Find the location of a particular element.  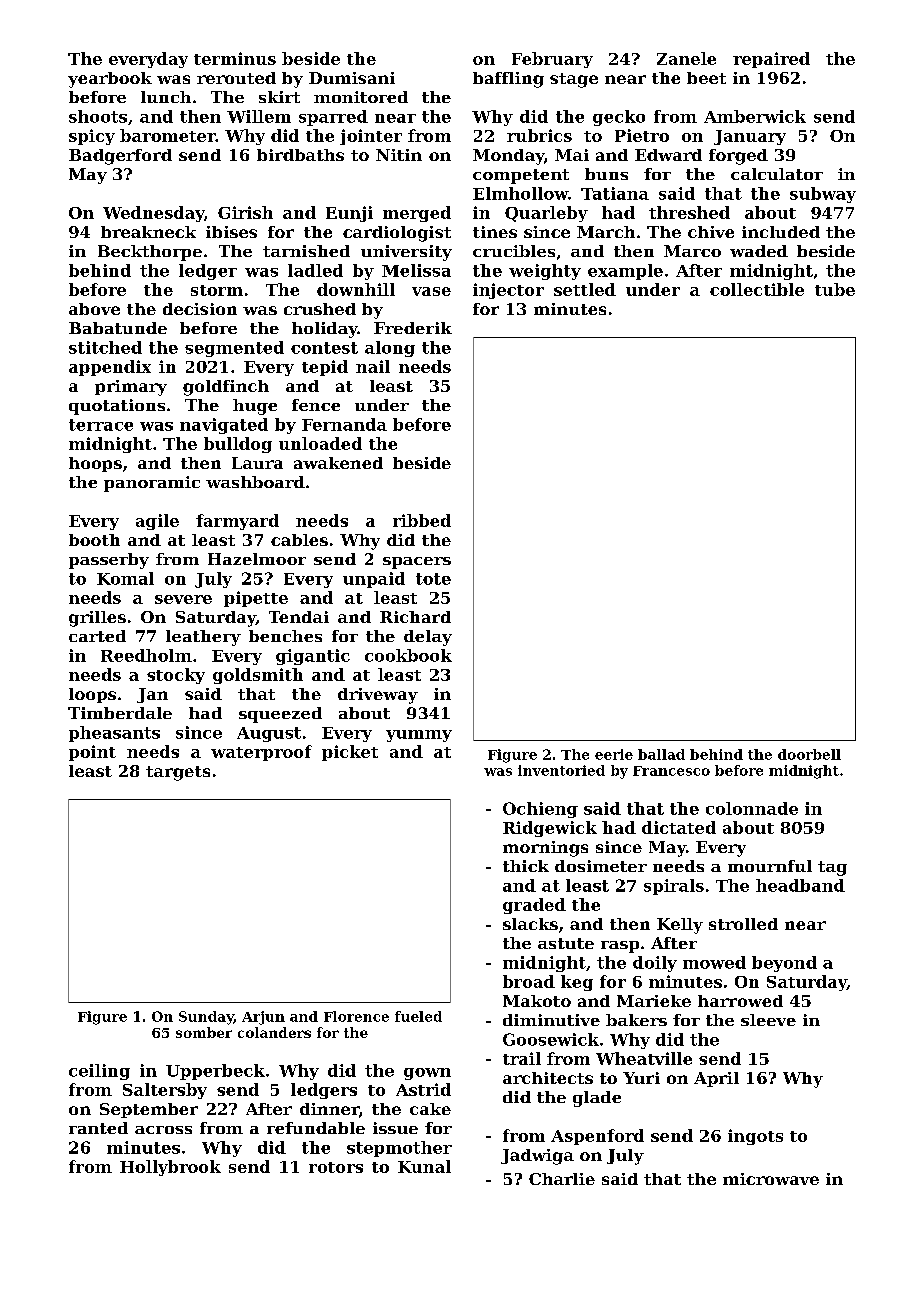

mournful is located at coordinates (770, 866).
